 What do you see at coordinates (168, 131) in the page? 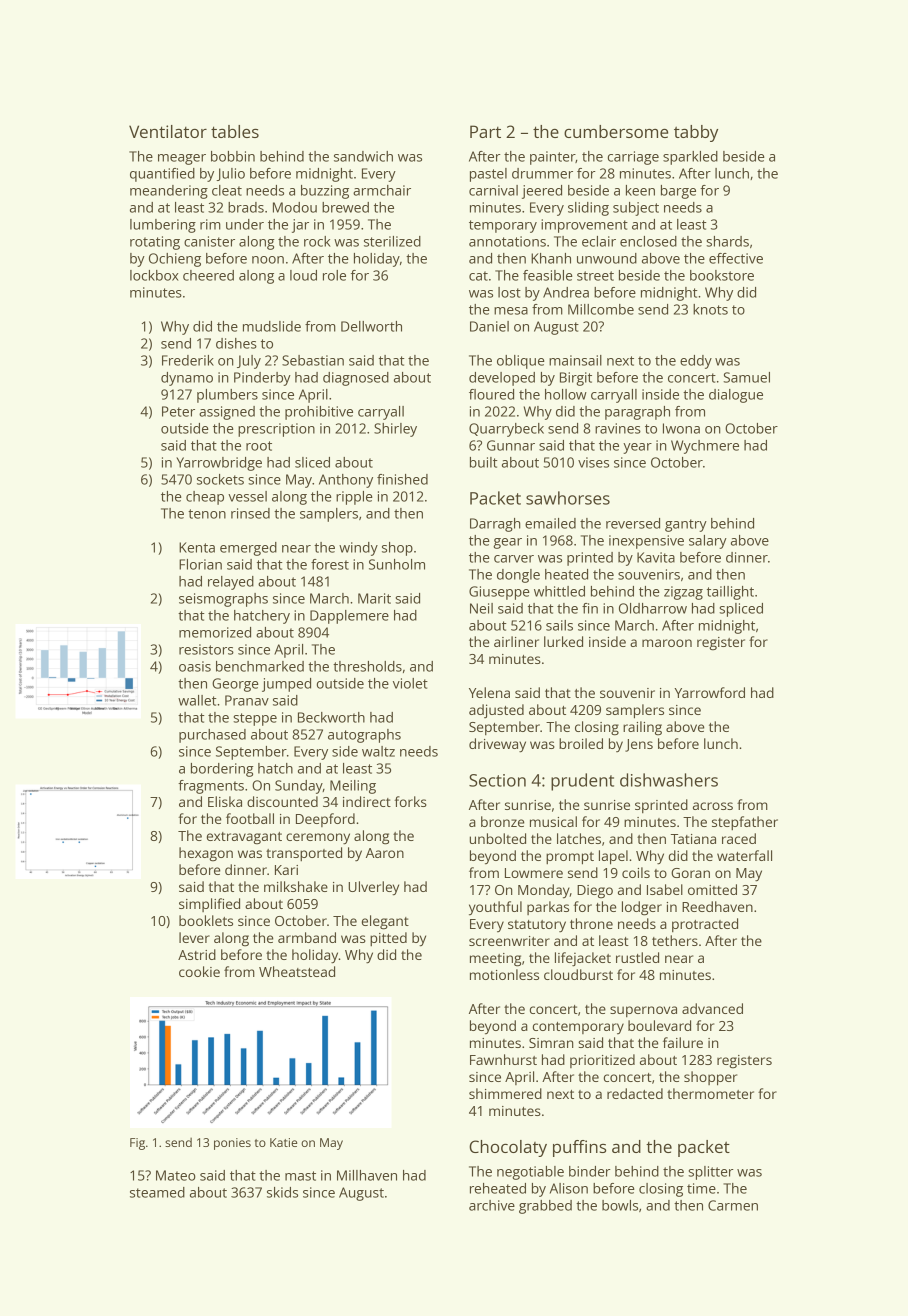
I see `Ventilator` at bounding box center [168, 131].
